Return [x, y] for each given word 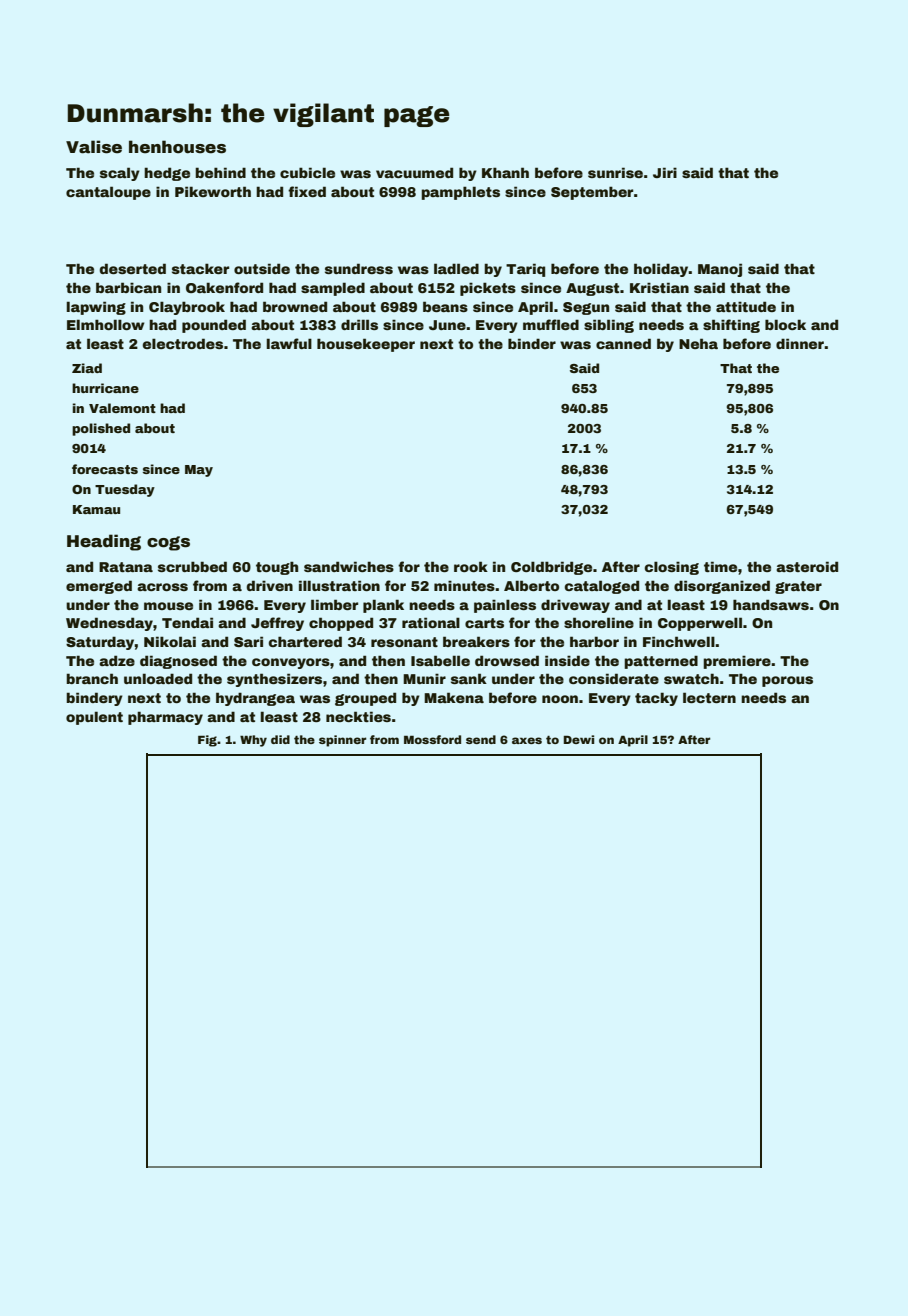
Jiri [665, 172]
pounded [214, 326]
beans [445, 306]
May [199, 471]
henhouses [177, 147]
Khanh [505, 172]
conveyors [291, 663]
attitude [746, 306]
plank [383, 606]
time [720, 566]
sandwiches [349, 566]
